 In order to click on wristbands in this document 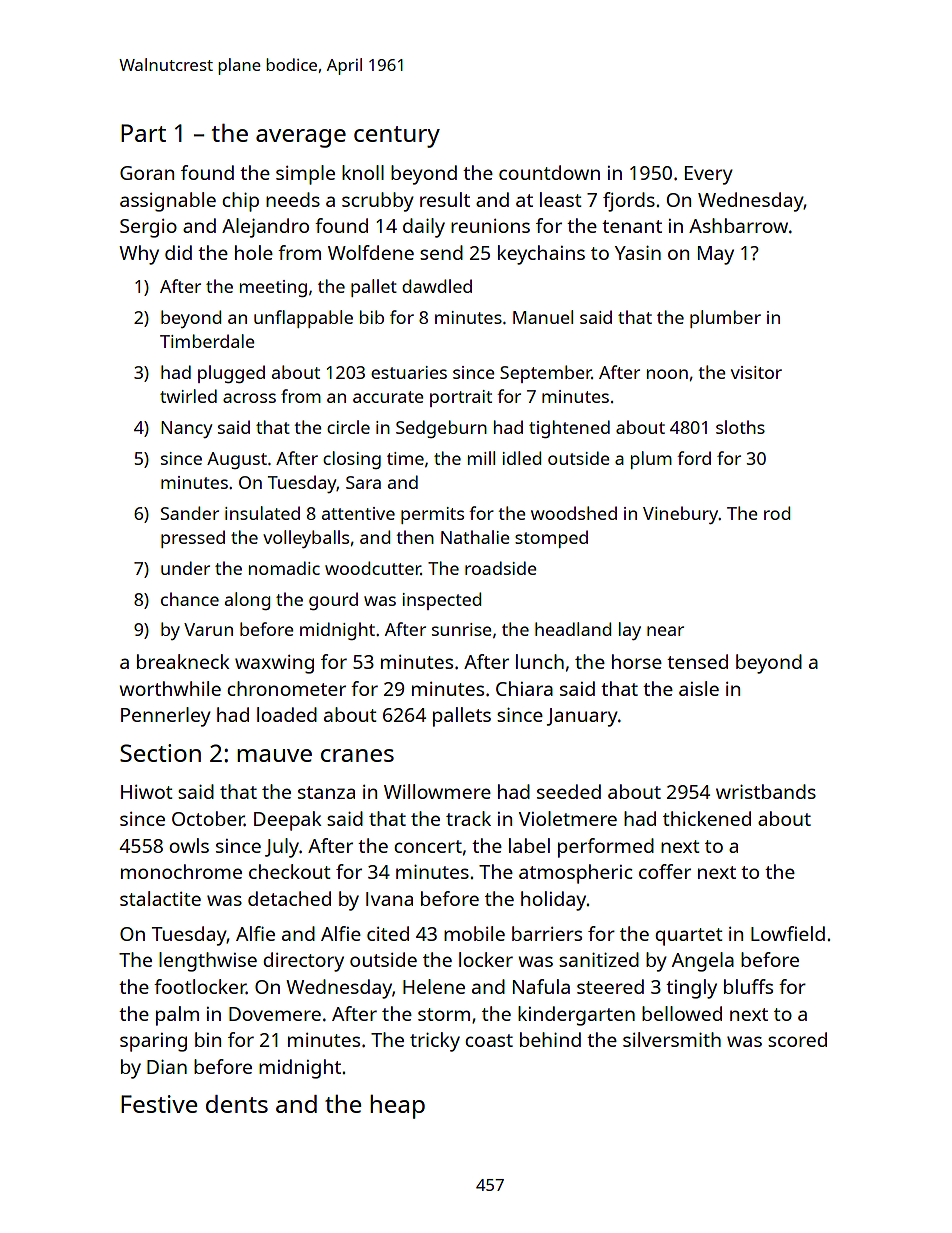, I will do `click(766, 791)`.
